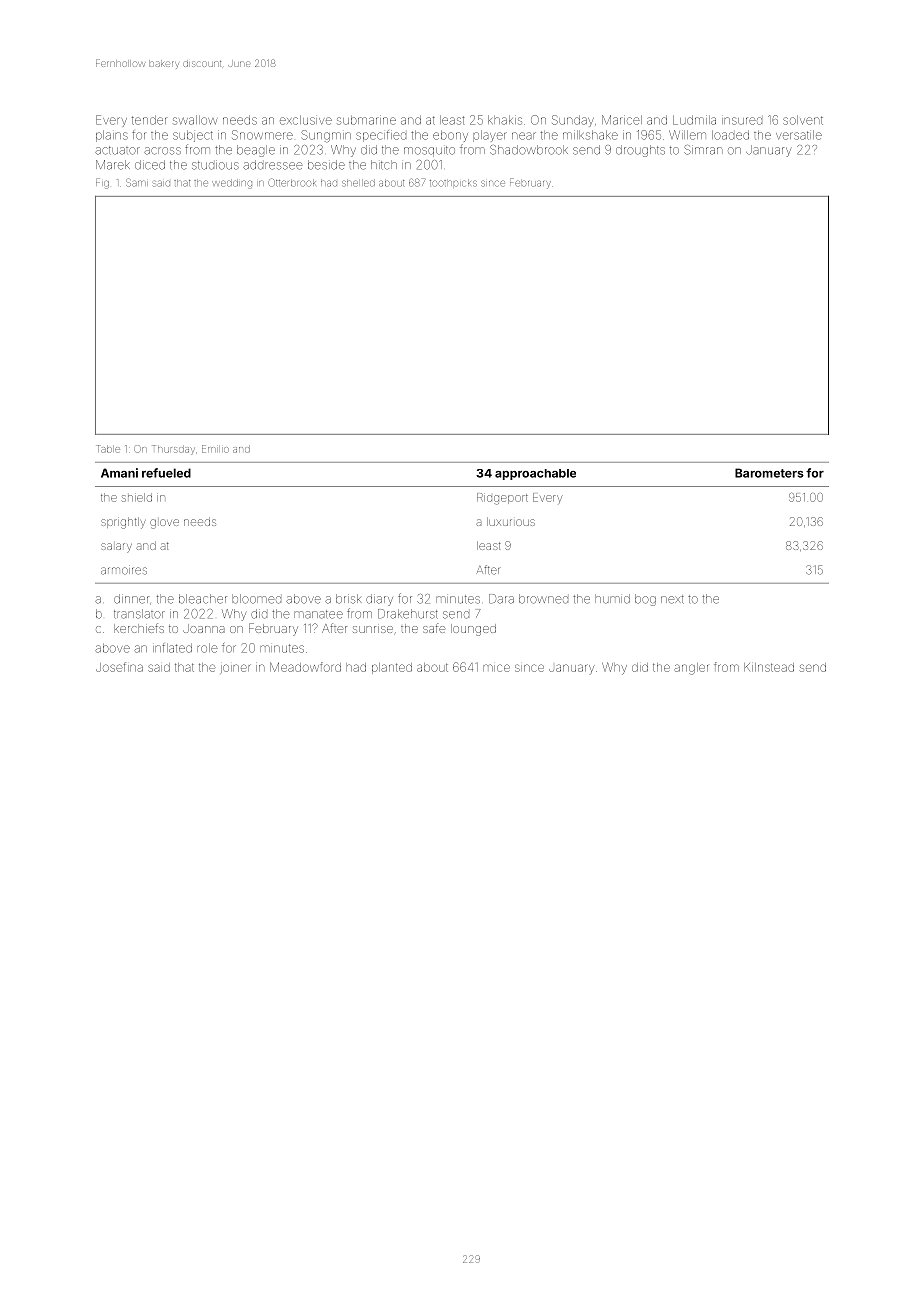  I want to click on submarine, so click(366, 120).
